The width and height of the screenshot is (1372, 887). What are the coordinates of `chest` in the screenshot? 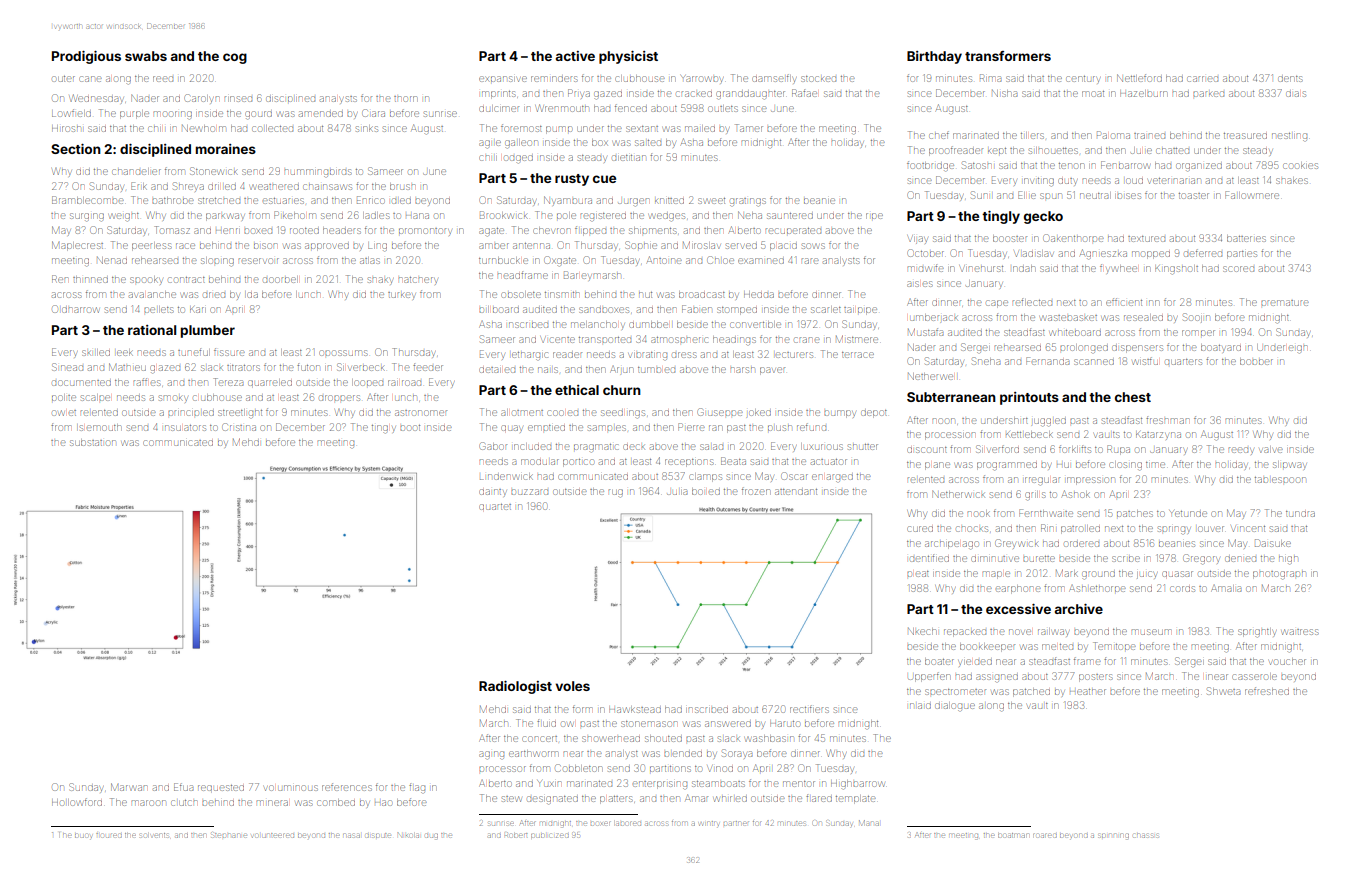 It's located at (1133, 397).
